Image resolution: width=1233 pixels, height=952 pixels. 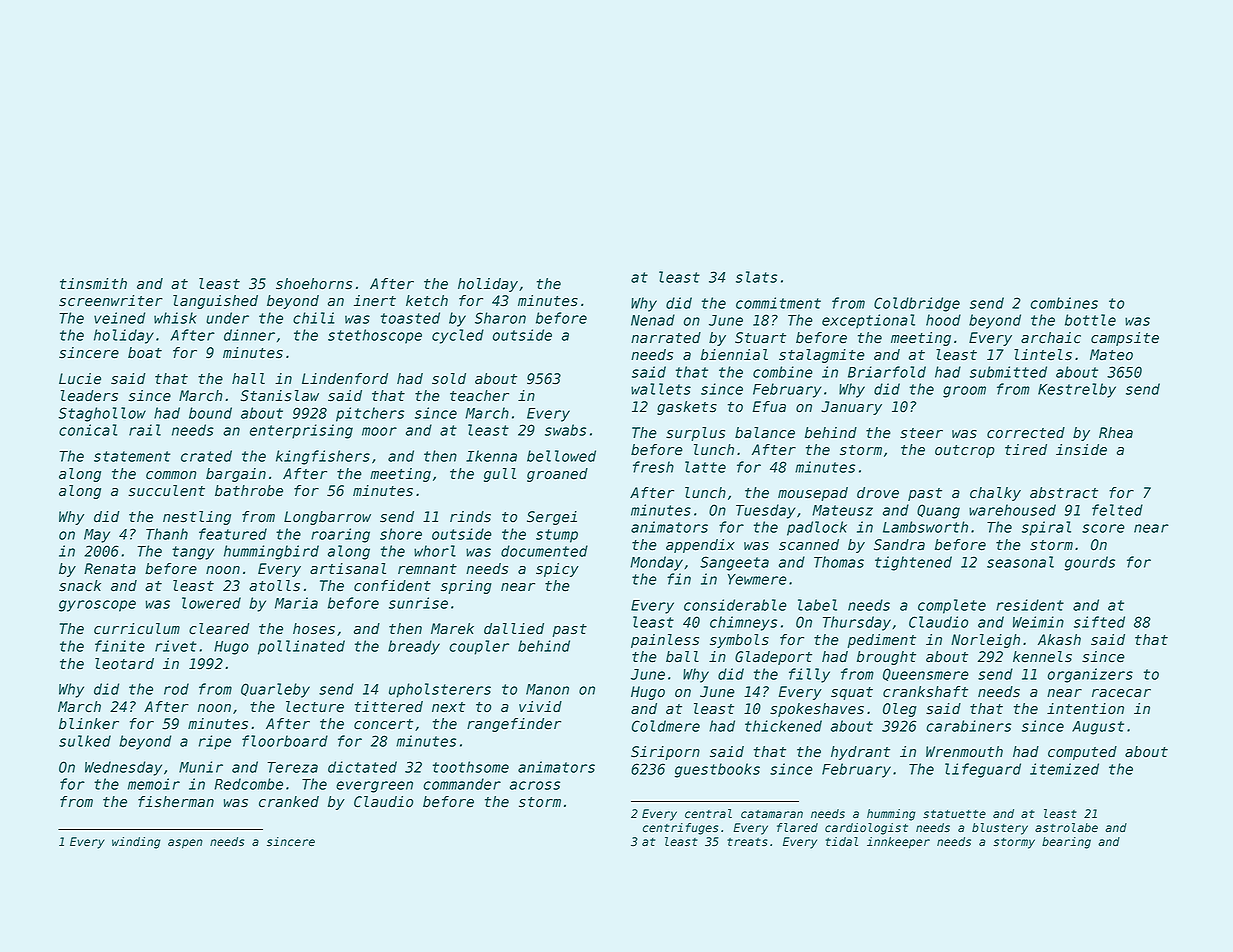 I want to click on slats, so click(x=756, y=277).
